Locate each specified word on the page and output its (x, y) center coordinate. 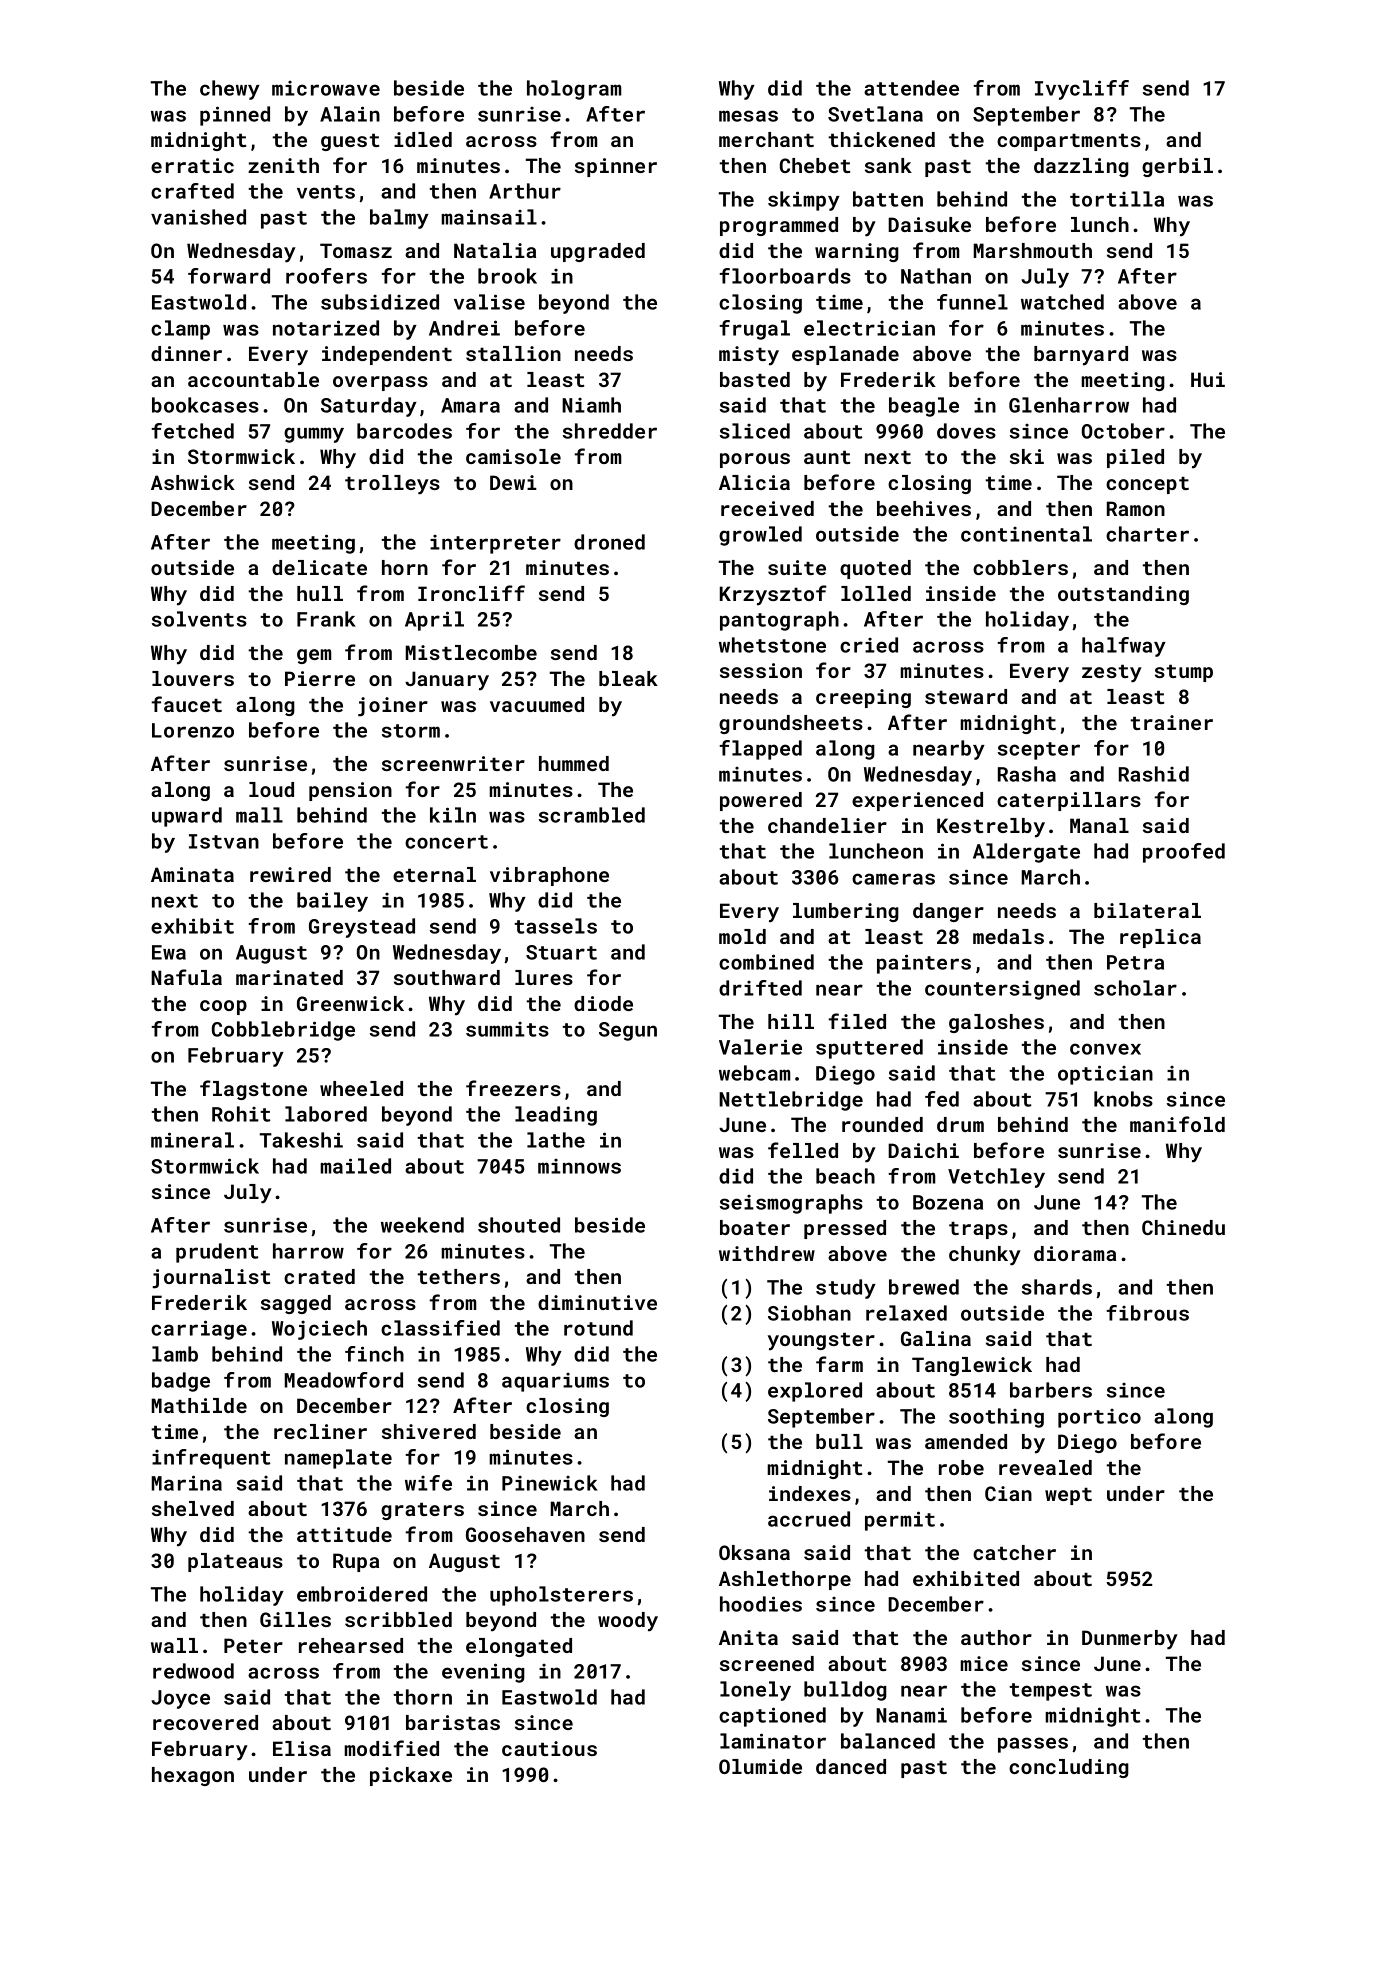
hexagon (193, 1776)
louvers (193, 678)
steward (966, 696)
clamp (180, 330)
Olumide (760, 1766)
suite (797, 567)
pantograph (779, 621)
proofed (1184, 853)
